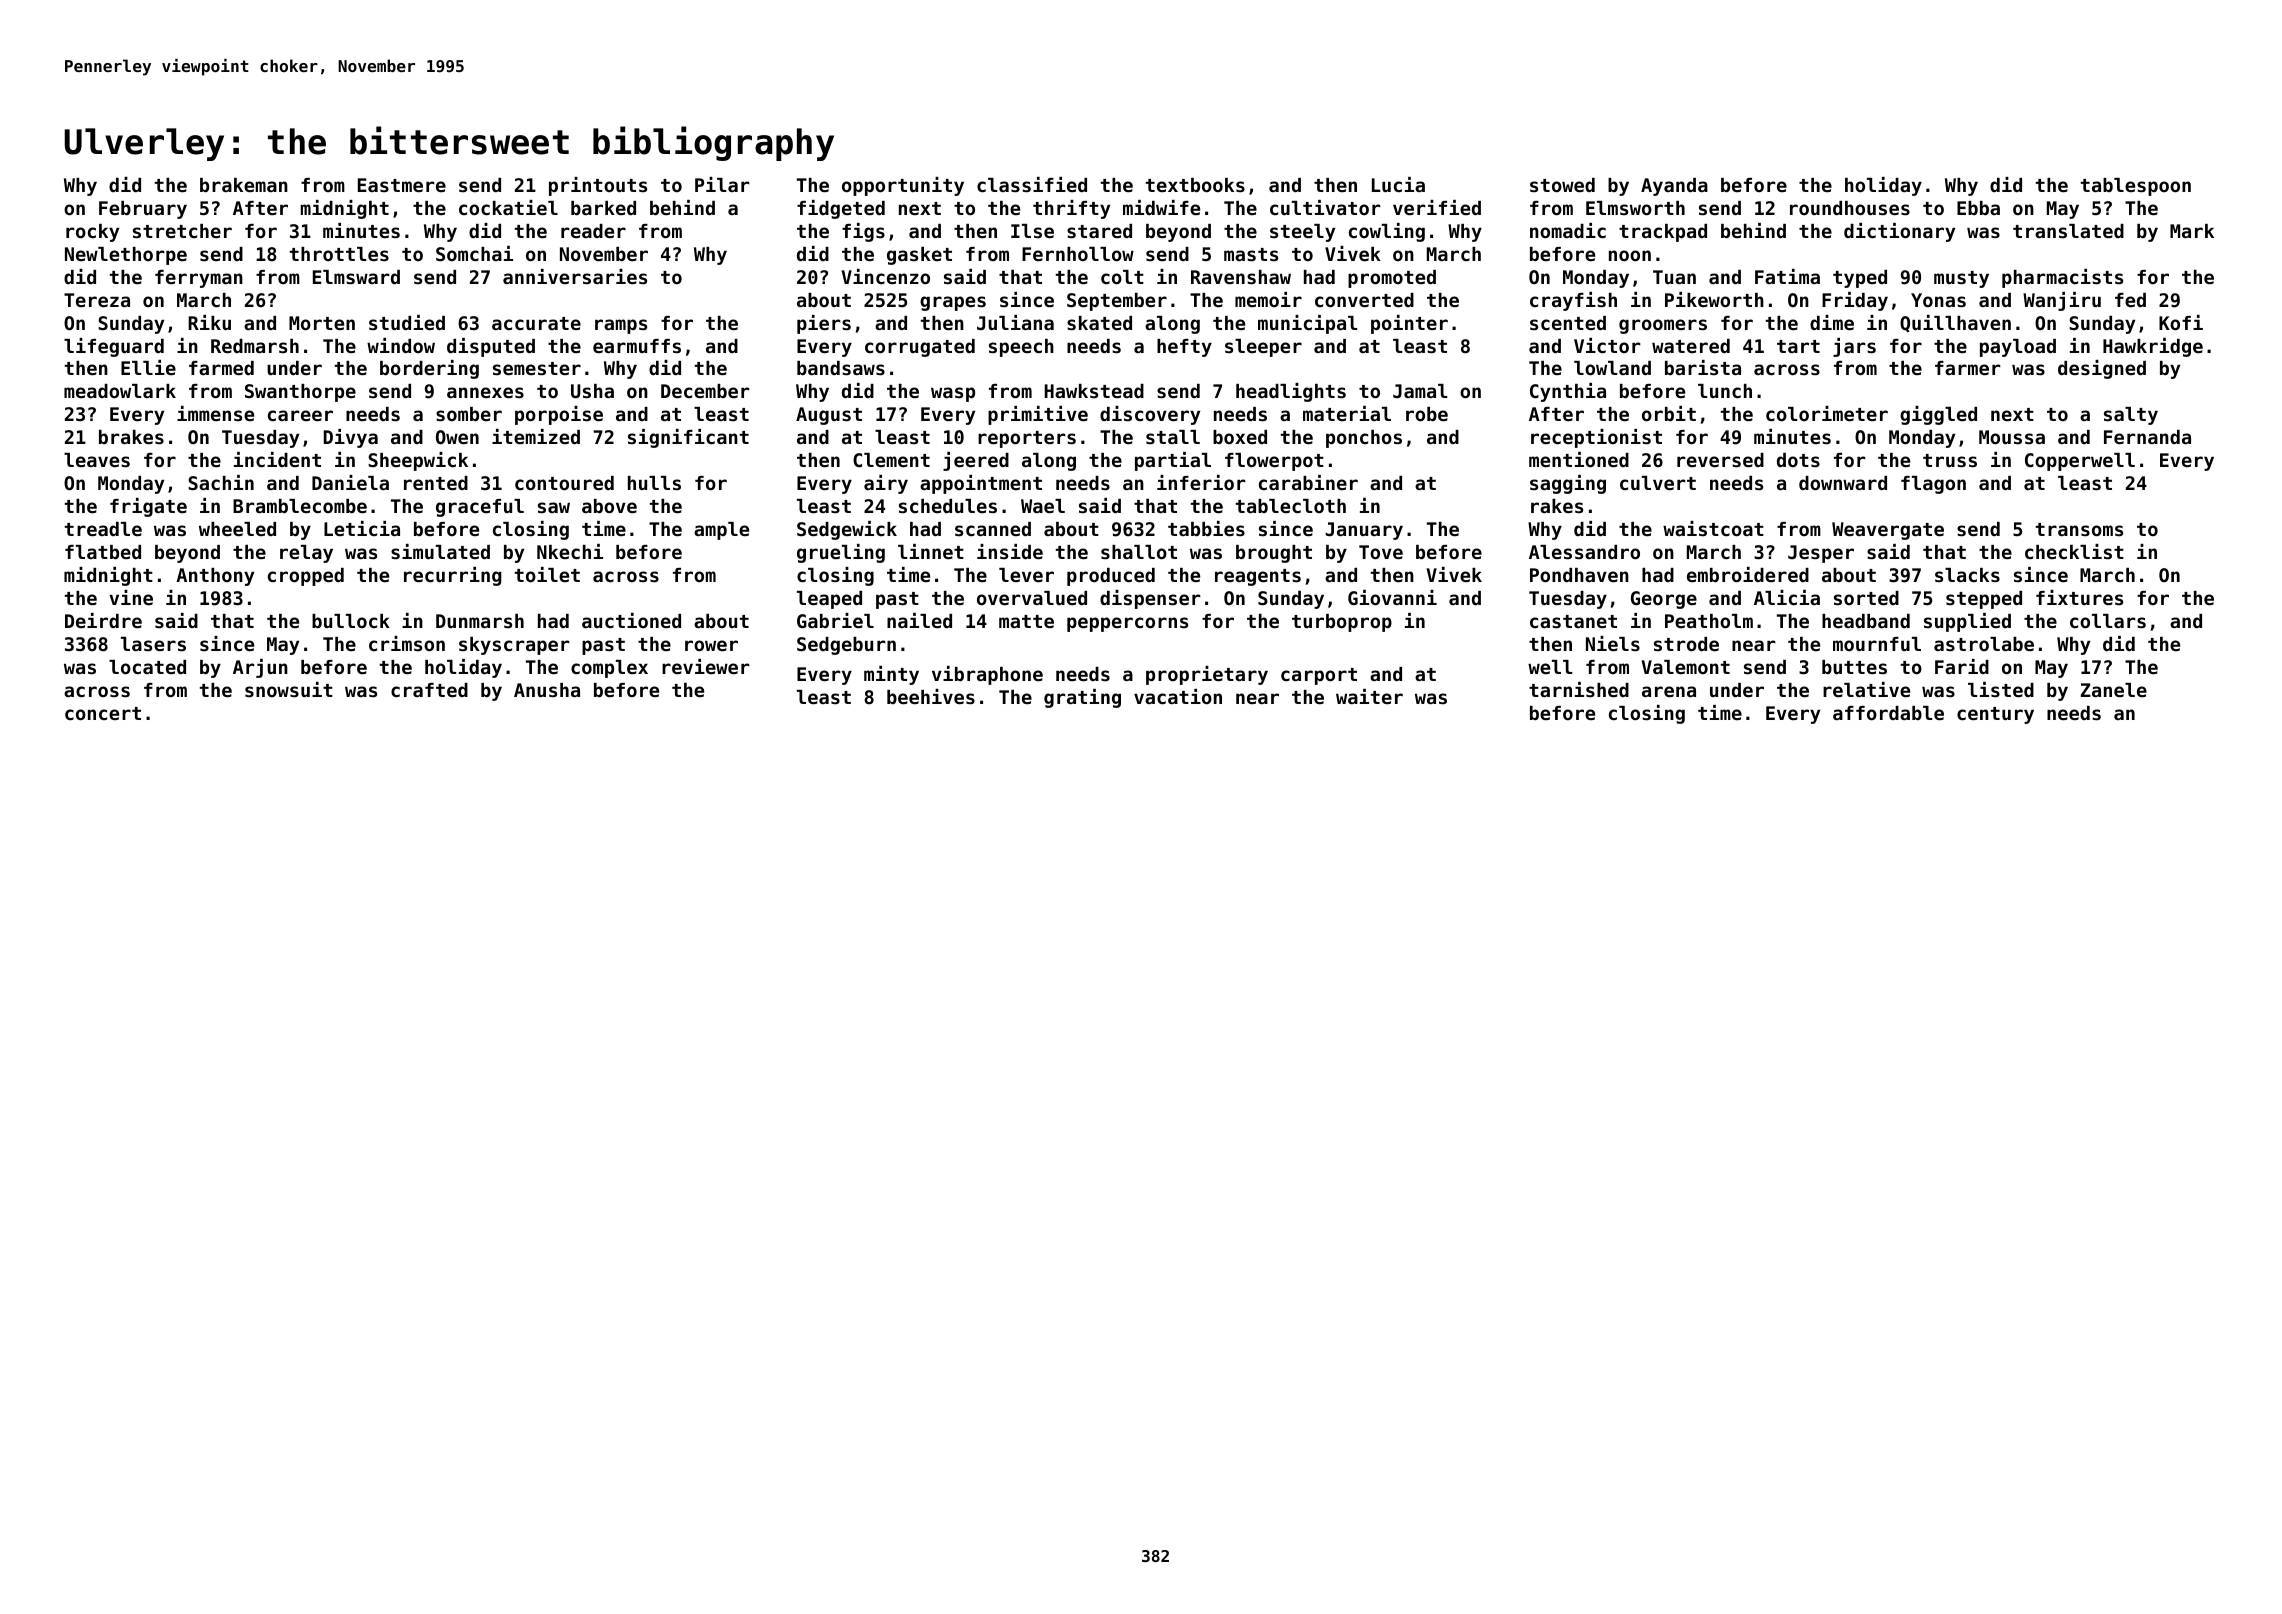 This screenshot has height=1614, width=2282. What do you see at coordinates (514, 646) in the screenshot?
I see `skyscraper` at bounding box center [514, 646].
